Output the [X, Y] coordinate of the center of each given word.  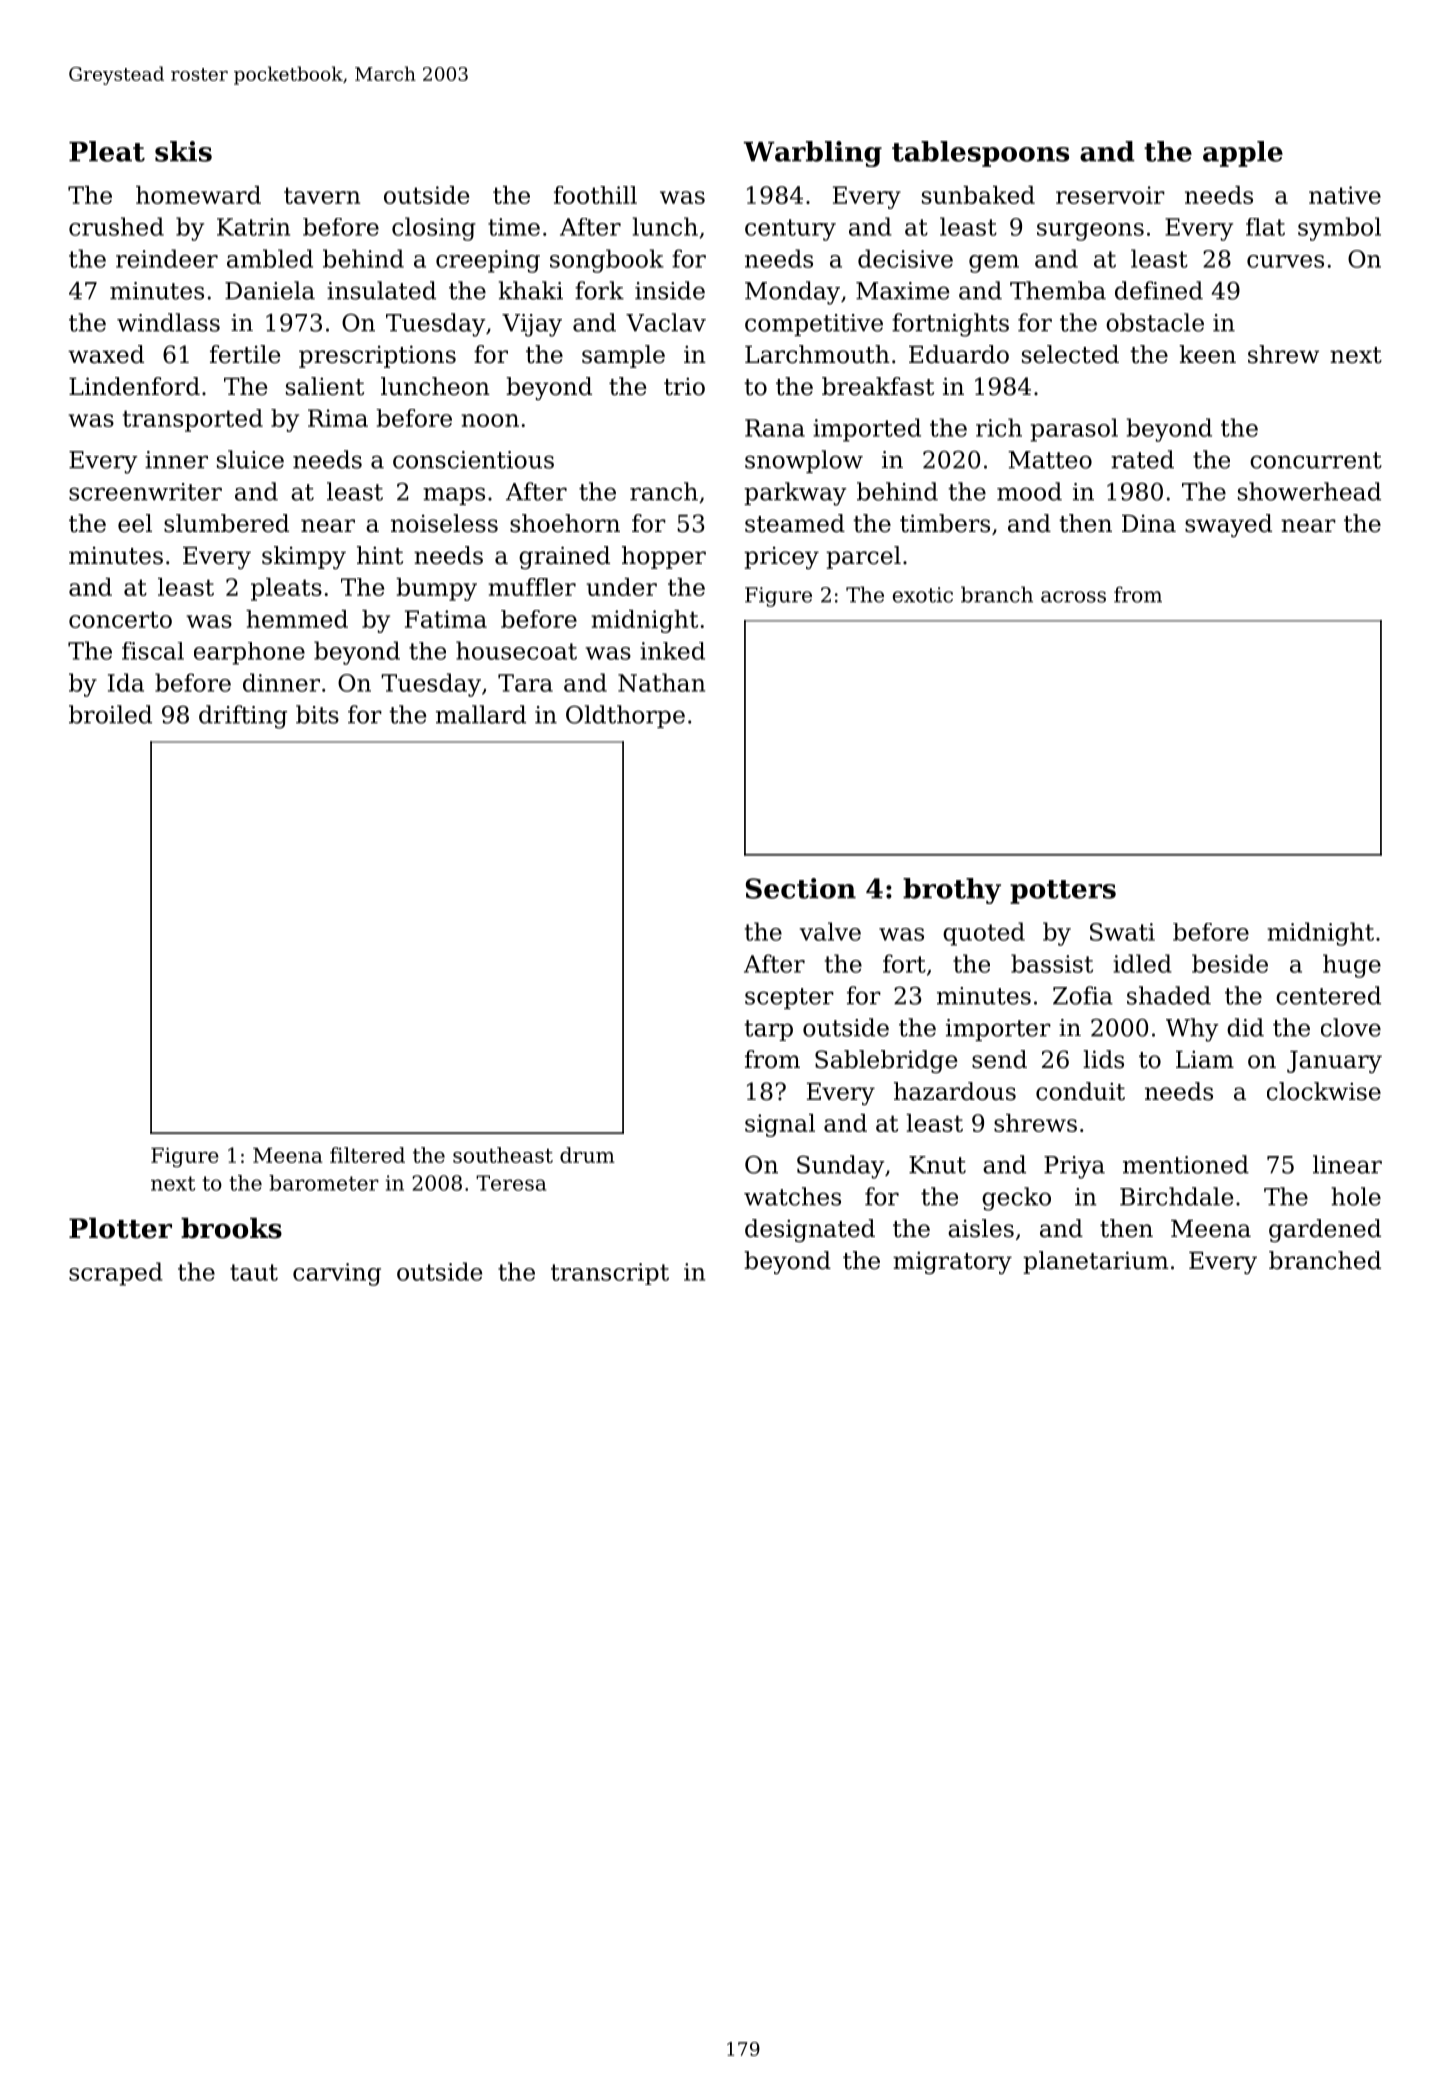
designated [810, 1230]
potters [1063, 892]
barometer [324, 1183]
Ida [126, 682]
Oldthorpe [625, 716]
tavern [322, 195]
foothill [595, 195]
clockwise [1324, 1091]
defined [1159, 290]
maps [454, 496]
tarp [768, 1030]
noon [490, 420]
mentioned [1186, 1164]
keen [1207, 354]
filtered [367, 1155]
